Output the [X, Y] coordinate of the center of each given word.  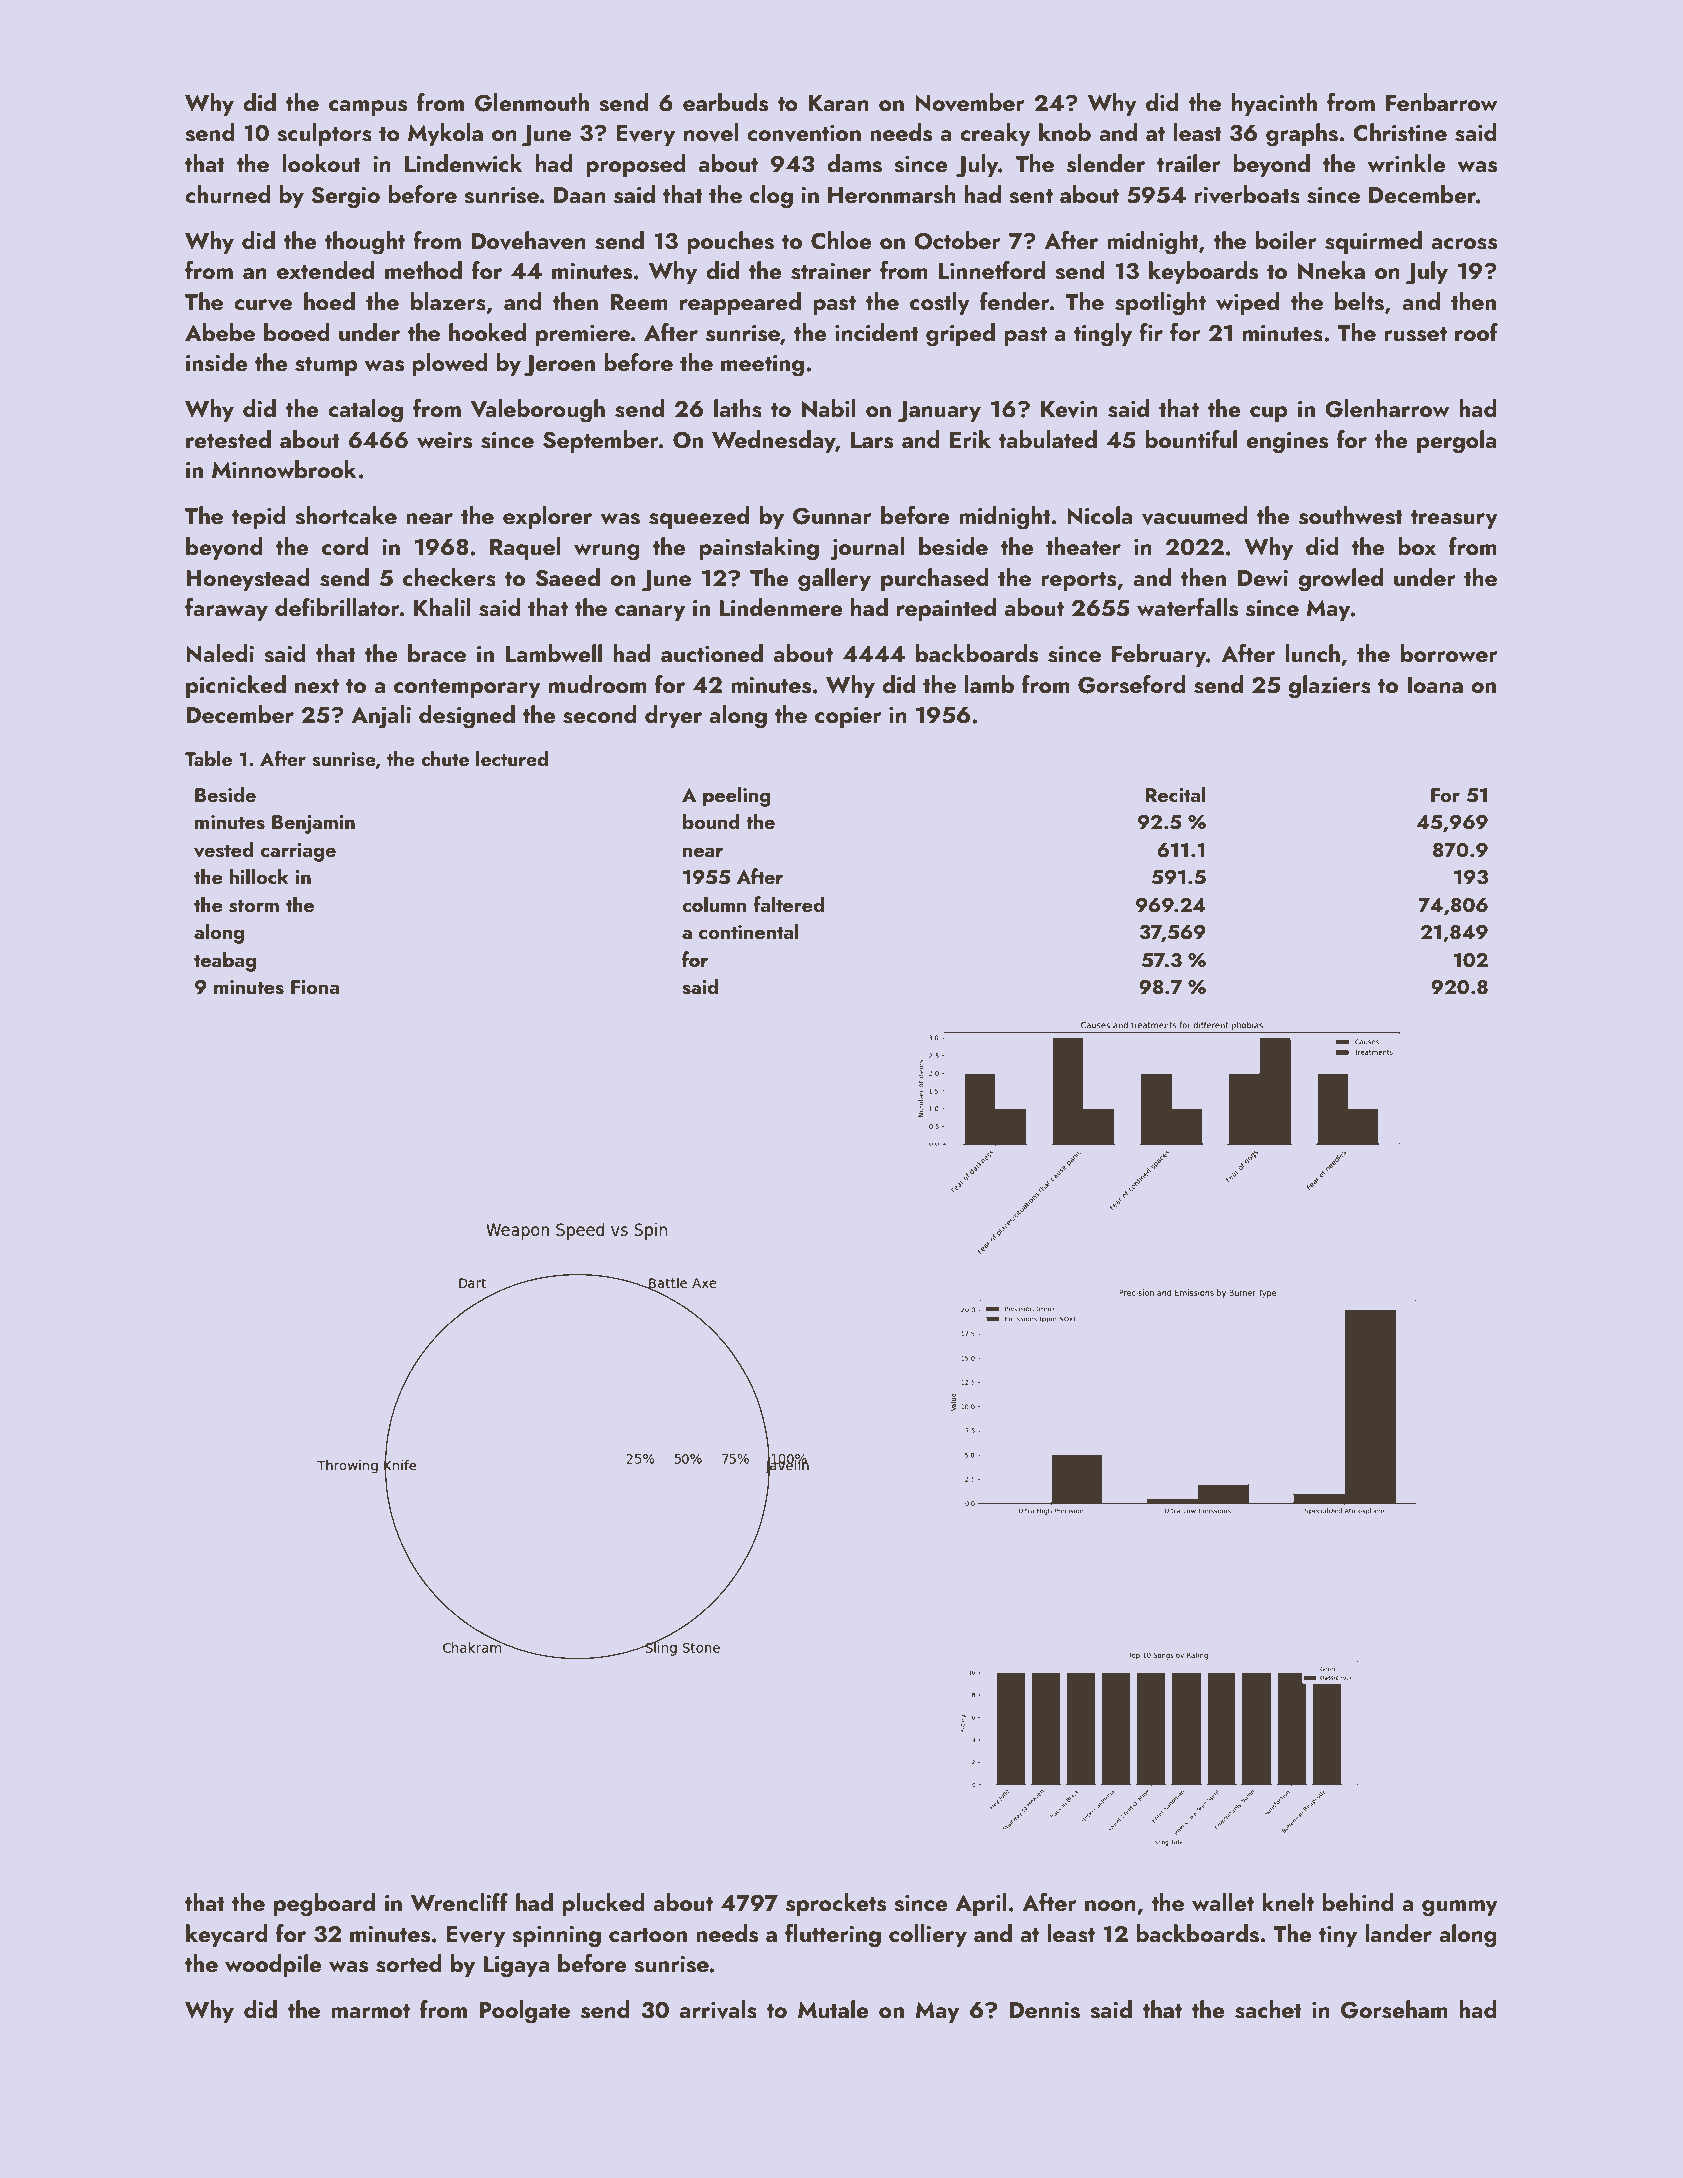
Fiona [315, 987]
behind [1358, 1902]
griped [960, 335]
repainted [946, 609]
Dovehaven [528, 240]
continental [749, 931]
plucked [603, 1904]
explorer [547, 517]
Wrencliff [459, 1902]
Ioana [1435, 685]
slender [1106, 163]
